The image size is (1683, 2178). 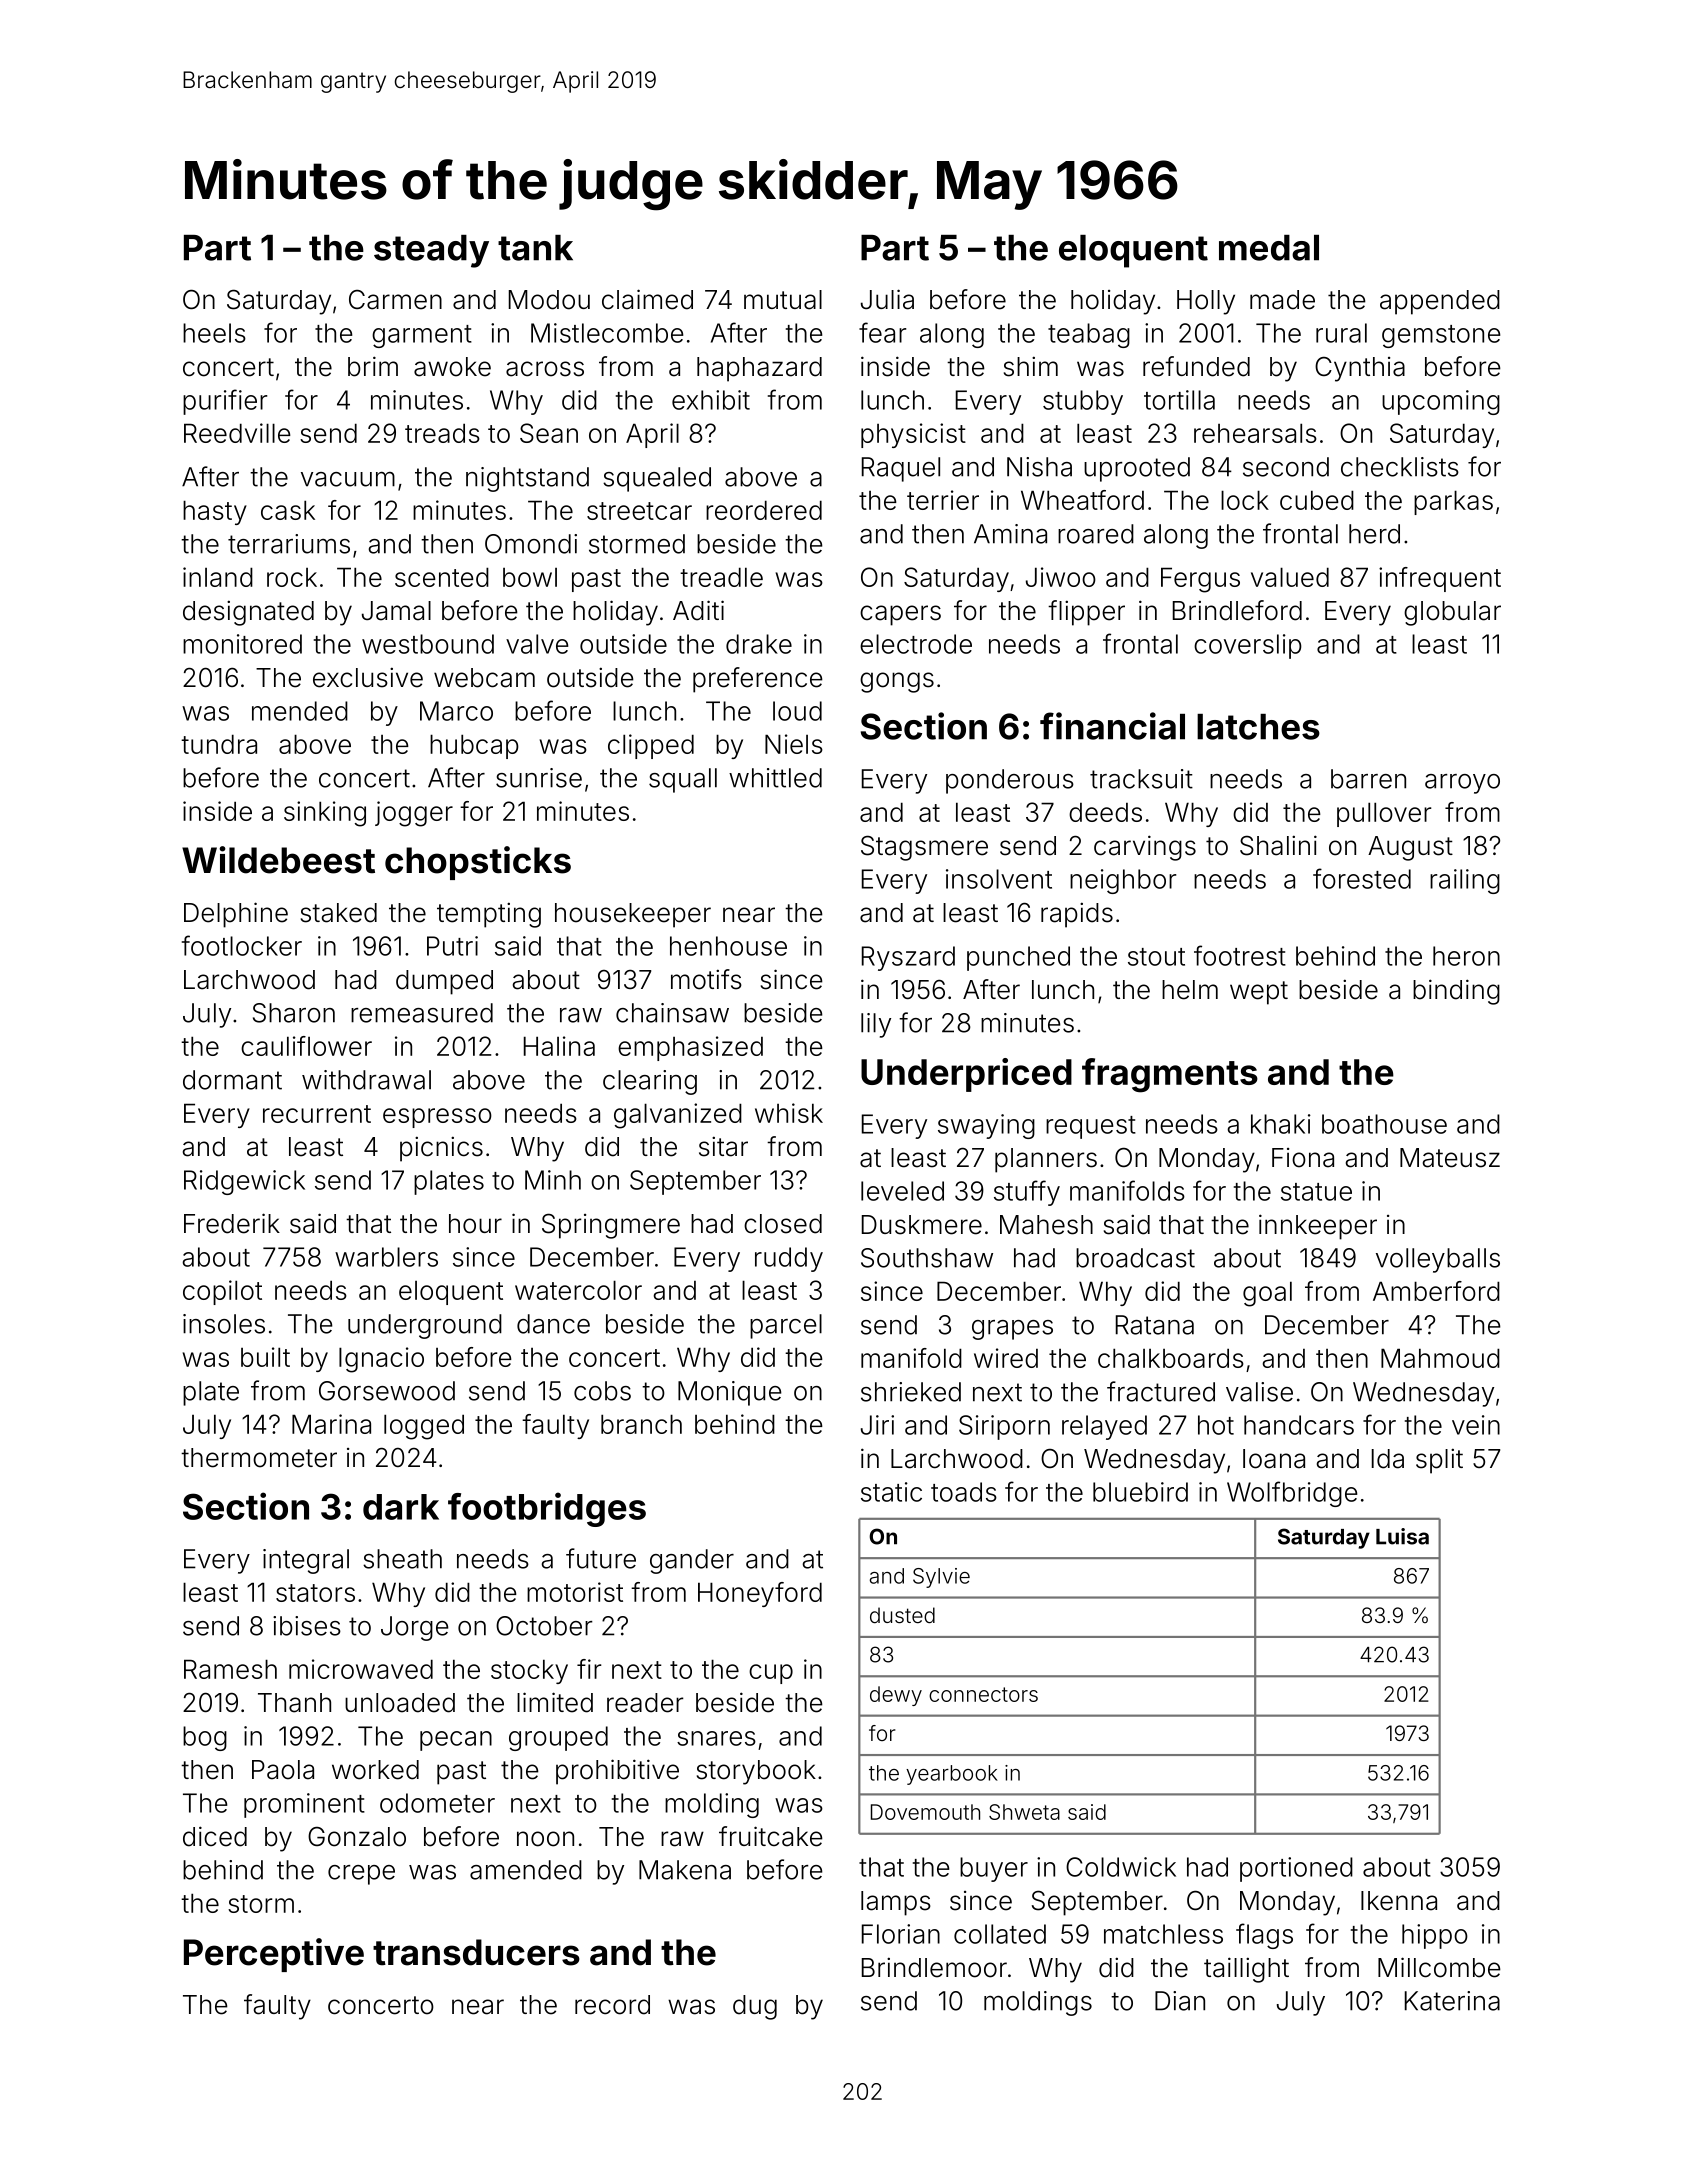 I want to click on khaki, so click(x=1281, y=1124).
